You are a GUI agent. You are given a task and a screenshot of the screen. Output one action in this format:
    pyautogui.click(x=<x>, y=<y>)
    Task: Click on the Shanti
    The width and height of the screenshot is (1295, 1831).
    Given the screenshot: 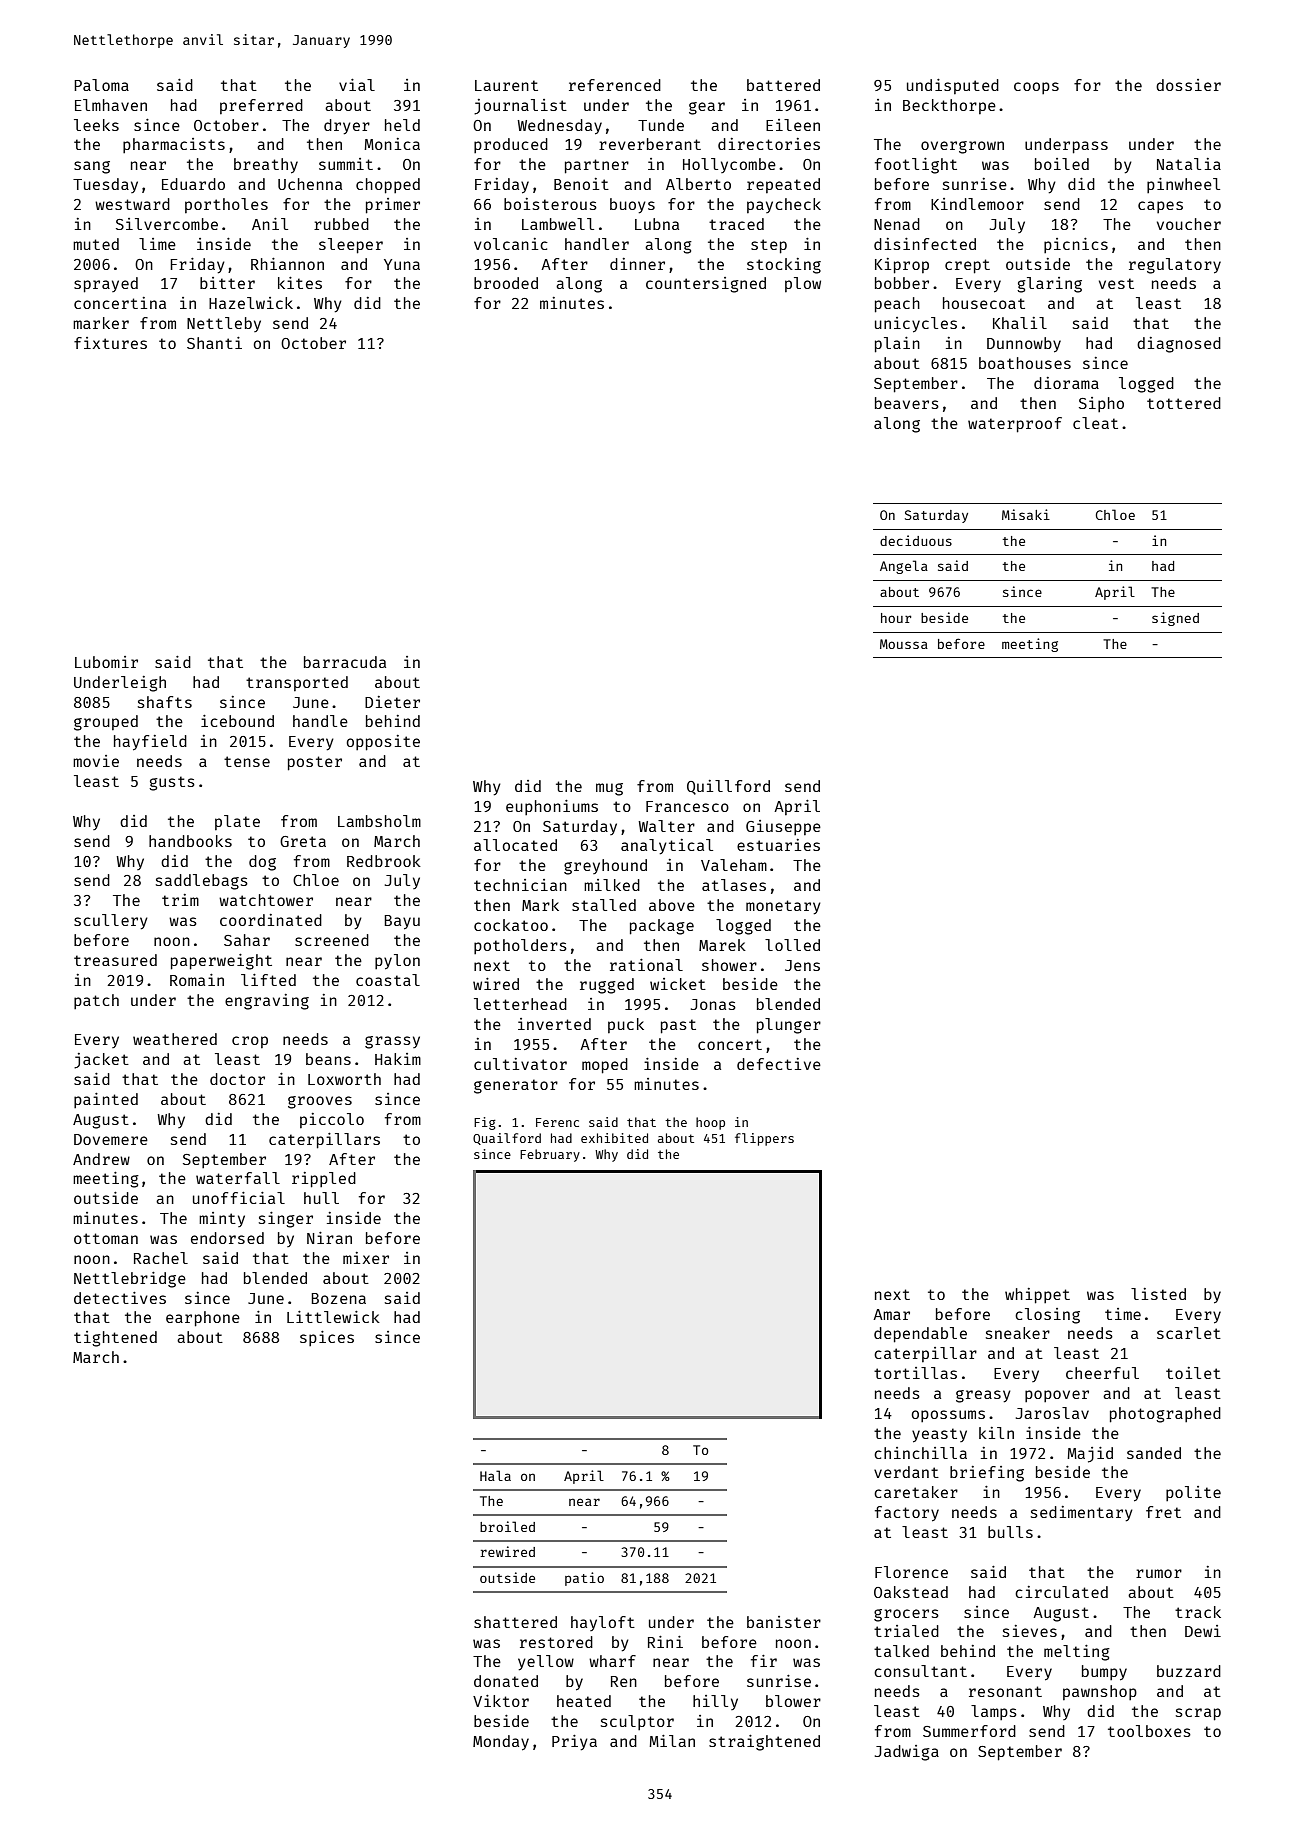 What is the action you would take?
    pyautogui.click(x=214, y=343)
